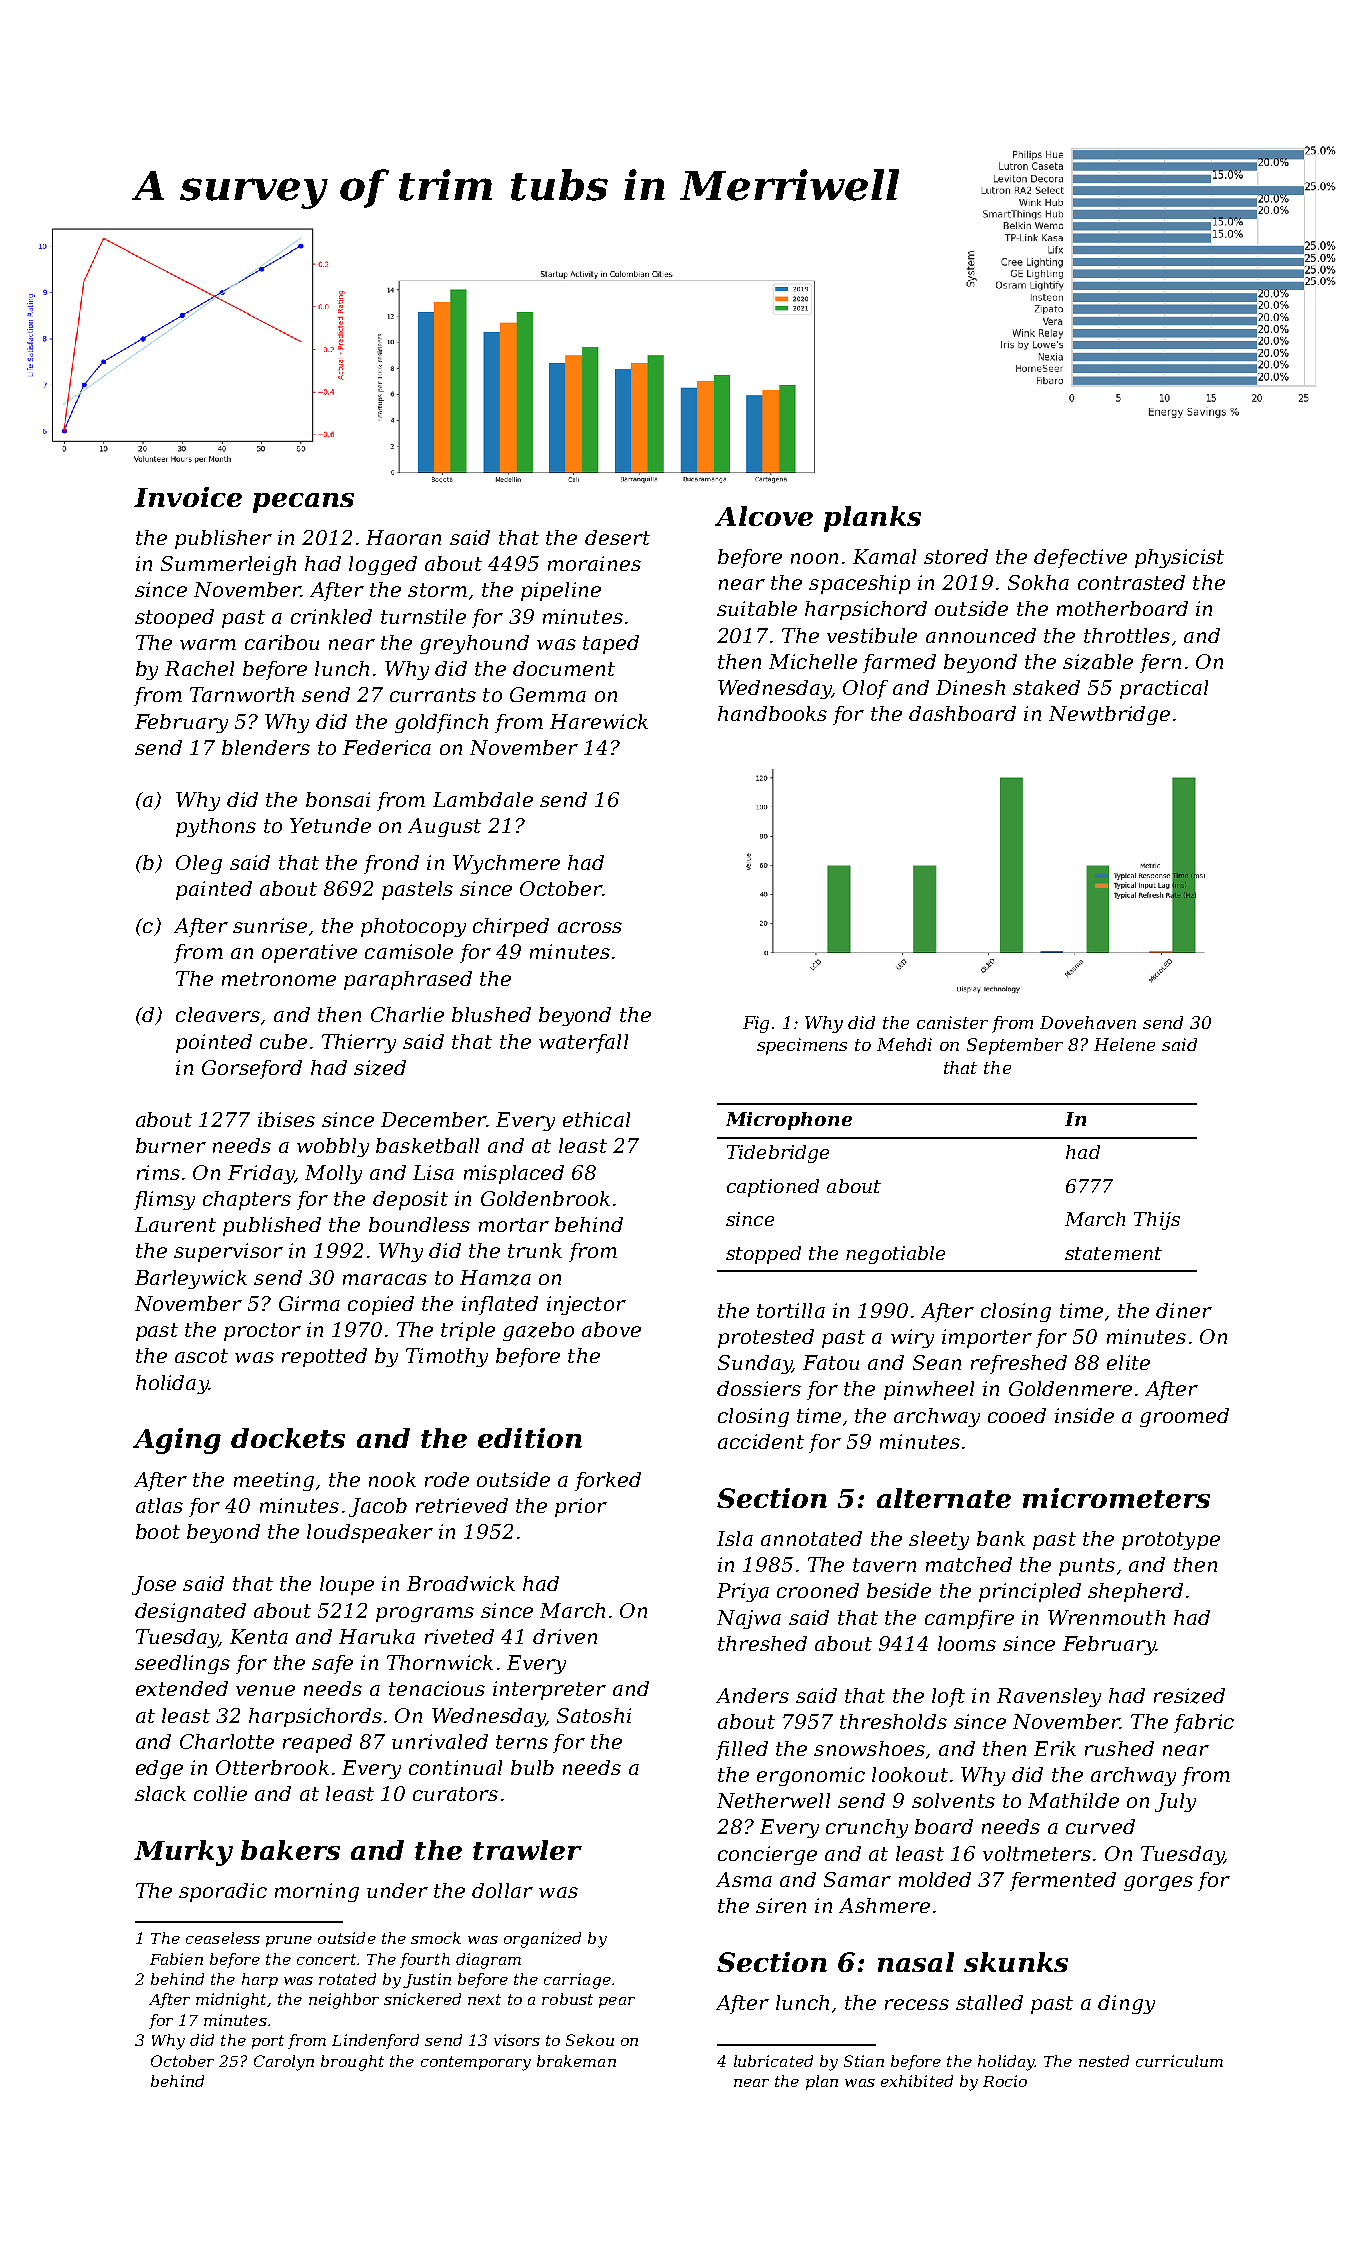 The height and width of the document is (2260, 1372). What do you see at coordinates (773, 2061) in the document?
I see `lubricated` at bounding box center [773, 2061].
